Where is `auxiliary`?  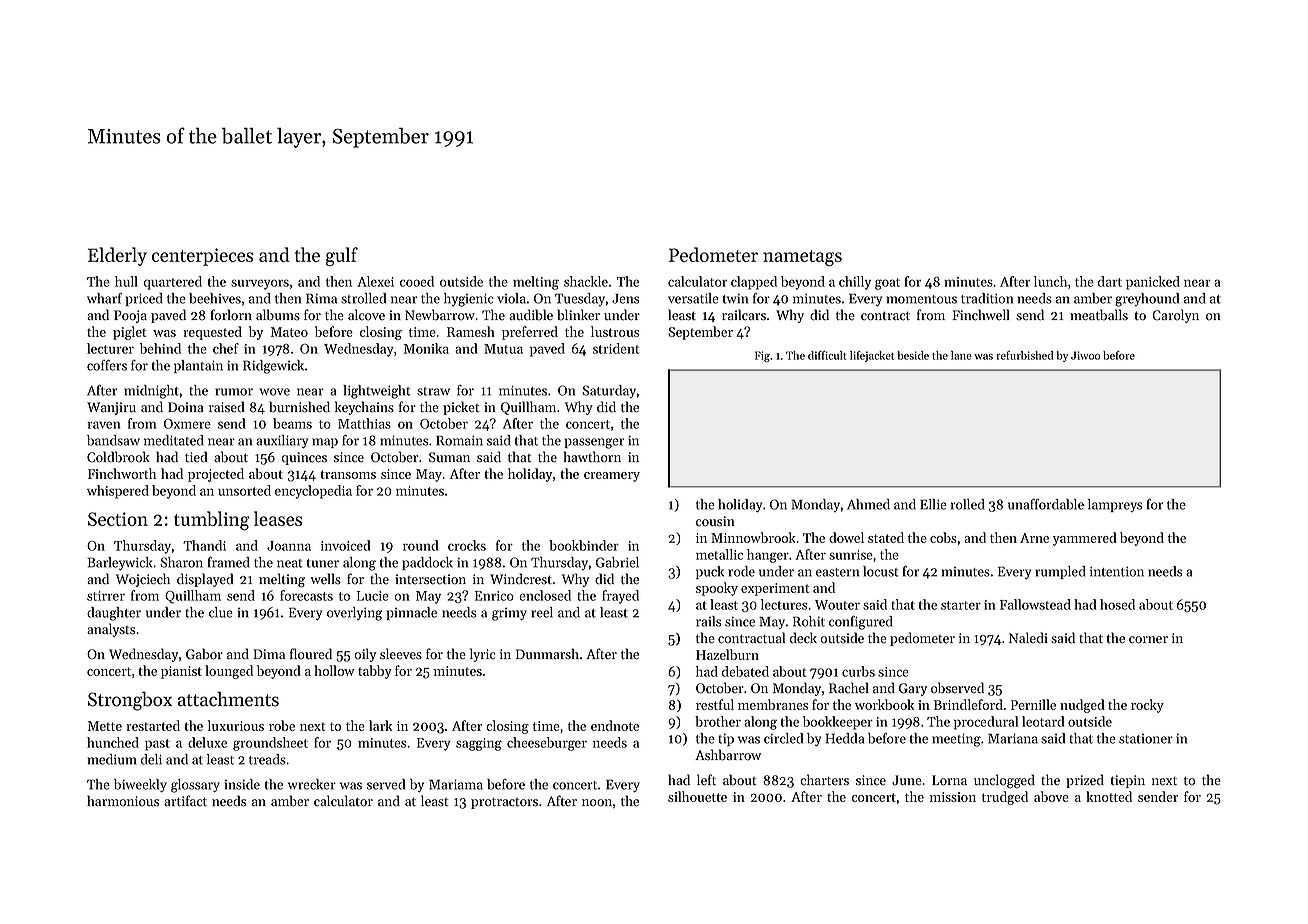 auxiliary is located at coordinates (282, 441).
